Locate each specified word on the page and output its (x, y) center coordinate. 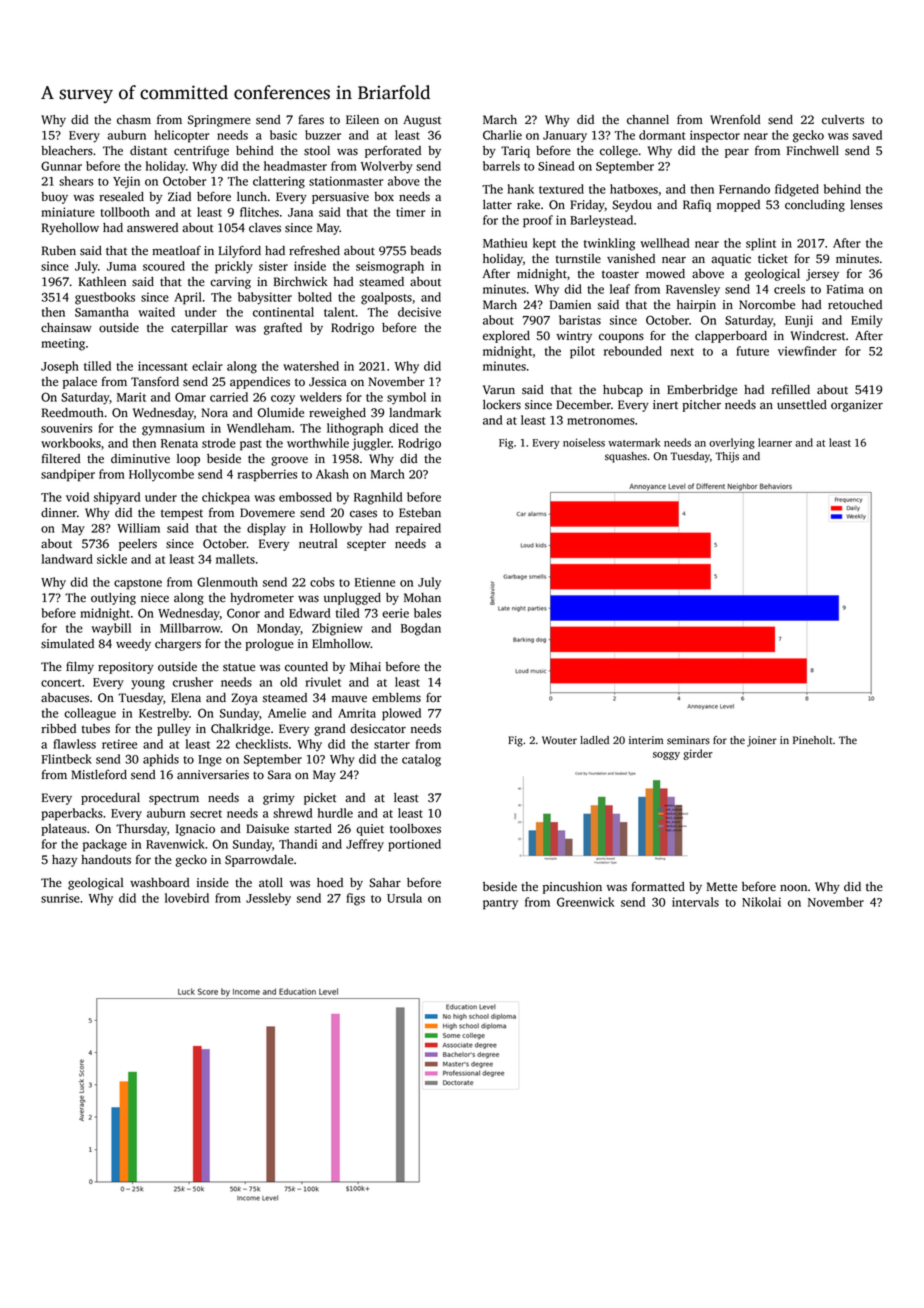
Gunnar (61, 166)
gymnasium (173, 429)
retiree (119, 744)
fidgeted (797, 190)
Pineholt (812, 740)
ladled (594, 740)
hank (520, 189)
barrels (501, 166)
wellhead (664, 243)
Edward (309, 613)
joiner (762, 741)
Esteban (420, 513)
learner (775, 442)
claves (265, 228)
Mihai (365, 667)
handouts (106, 860)
